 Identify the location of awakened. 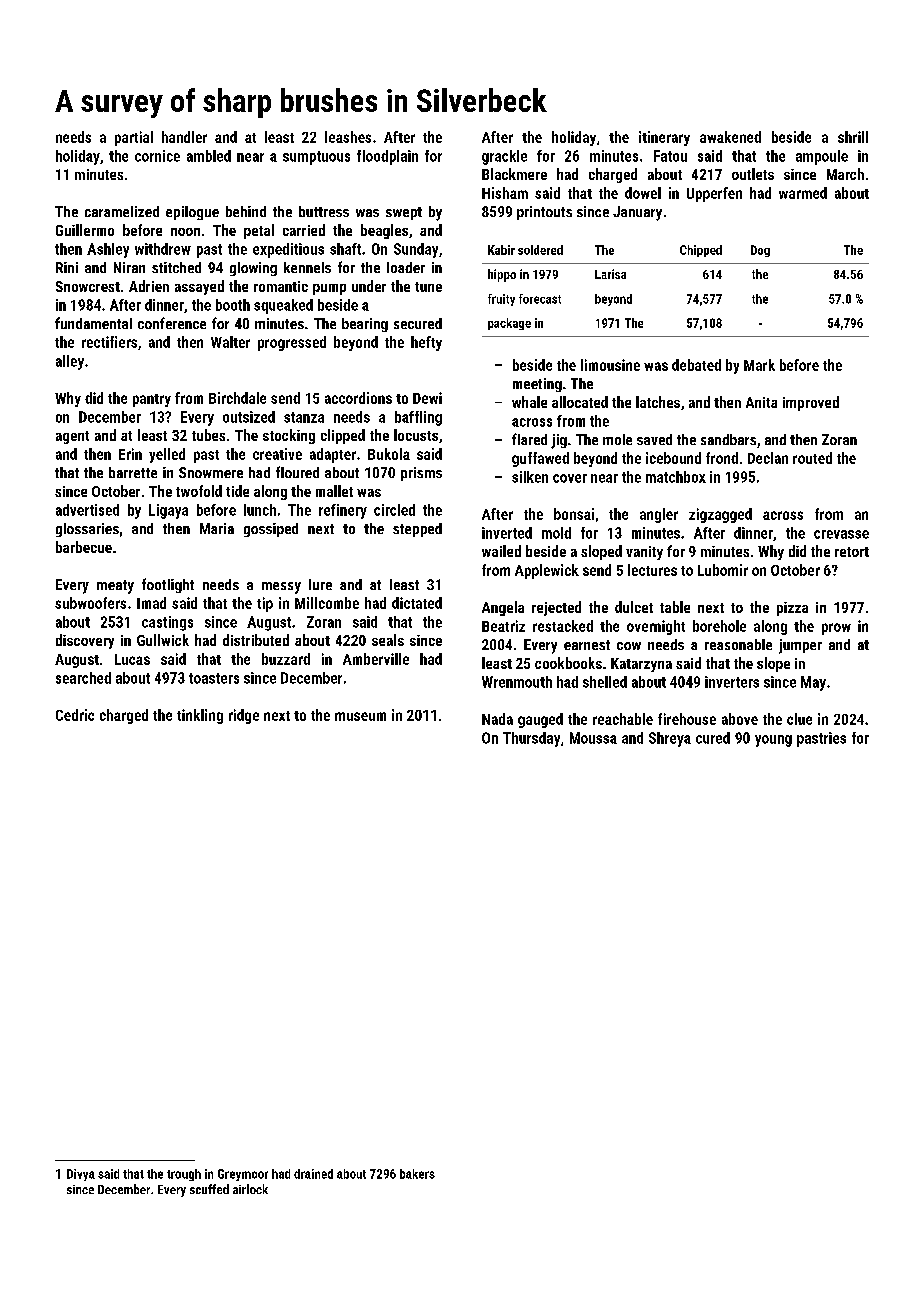
(730, 137).
